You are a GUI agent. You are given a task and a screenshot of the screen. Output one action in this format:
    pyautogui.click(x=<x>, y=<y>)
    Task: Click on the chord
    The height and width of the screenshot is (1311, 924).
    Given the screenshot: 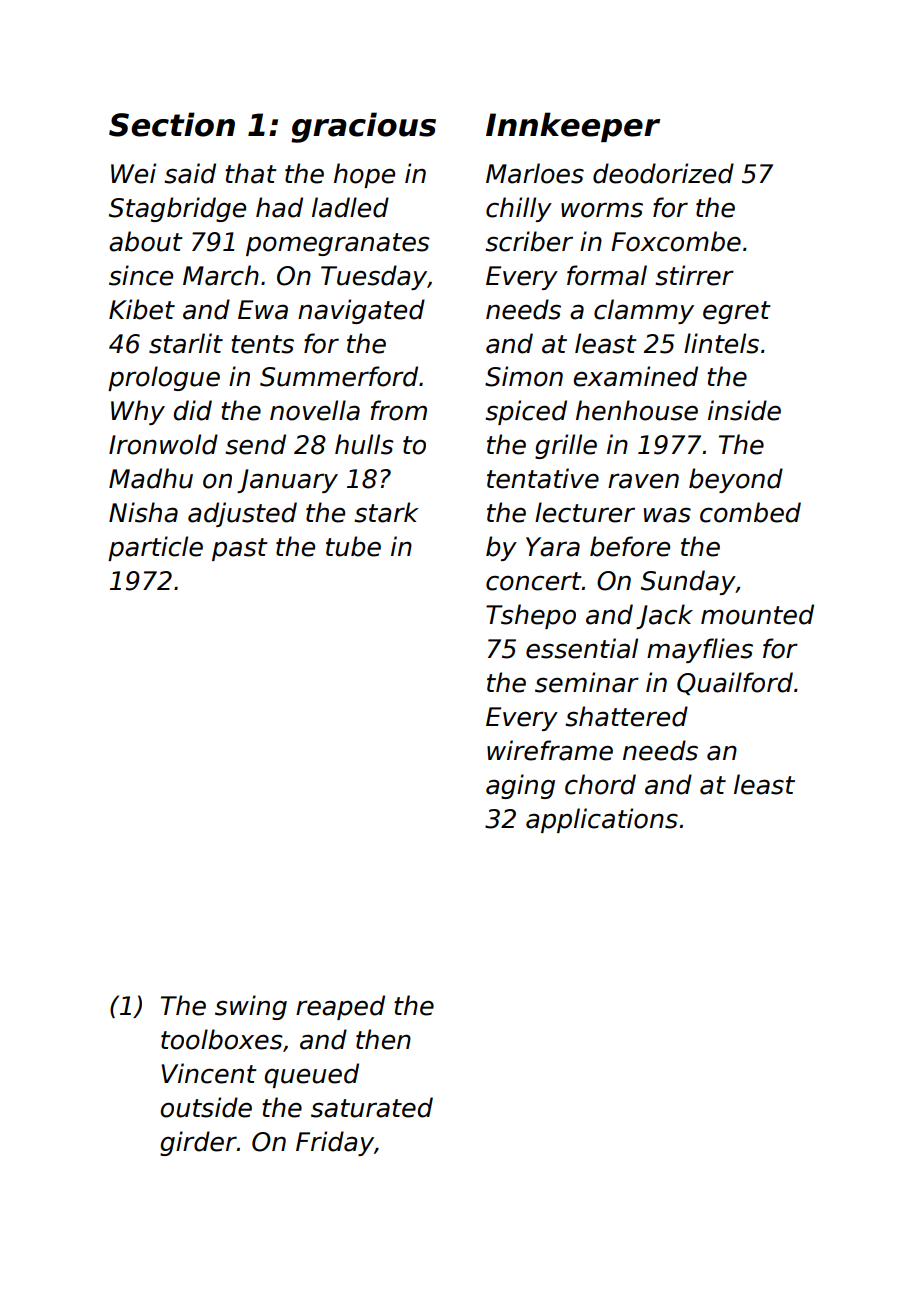 What is the action you would take?
    pyautogui.click(x=600, y=784)
